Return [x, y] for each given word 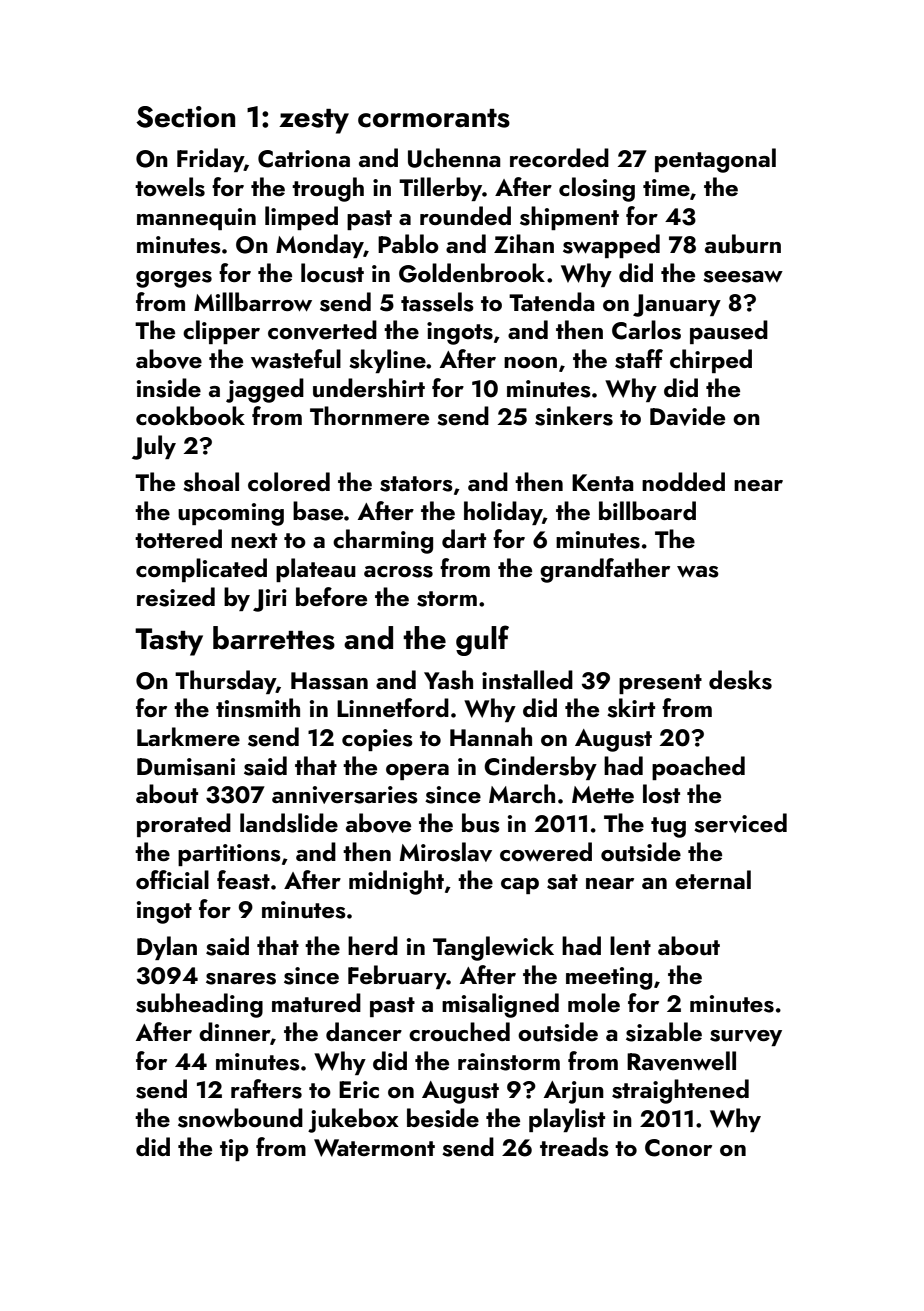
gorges [174, 279]
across [398, 572]
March [522, 793]
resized [176, 597]
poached [698, 768]
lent [630, 945]
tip [234, 1150]
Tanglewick [493, 948]
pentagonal [715, 160]
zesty [314, 121]
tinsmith [258, 708]
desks [740, 680]
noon [530, 362]
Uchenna [454, 158]
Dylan [167, 948]
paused [729, 332]
